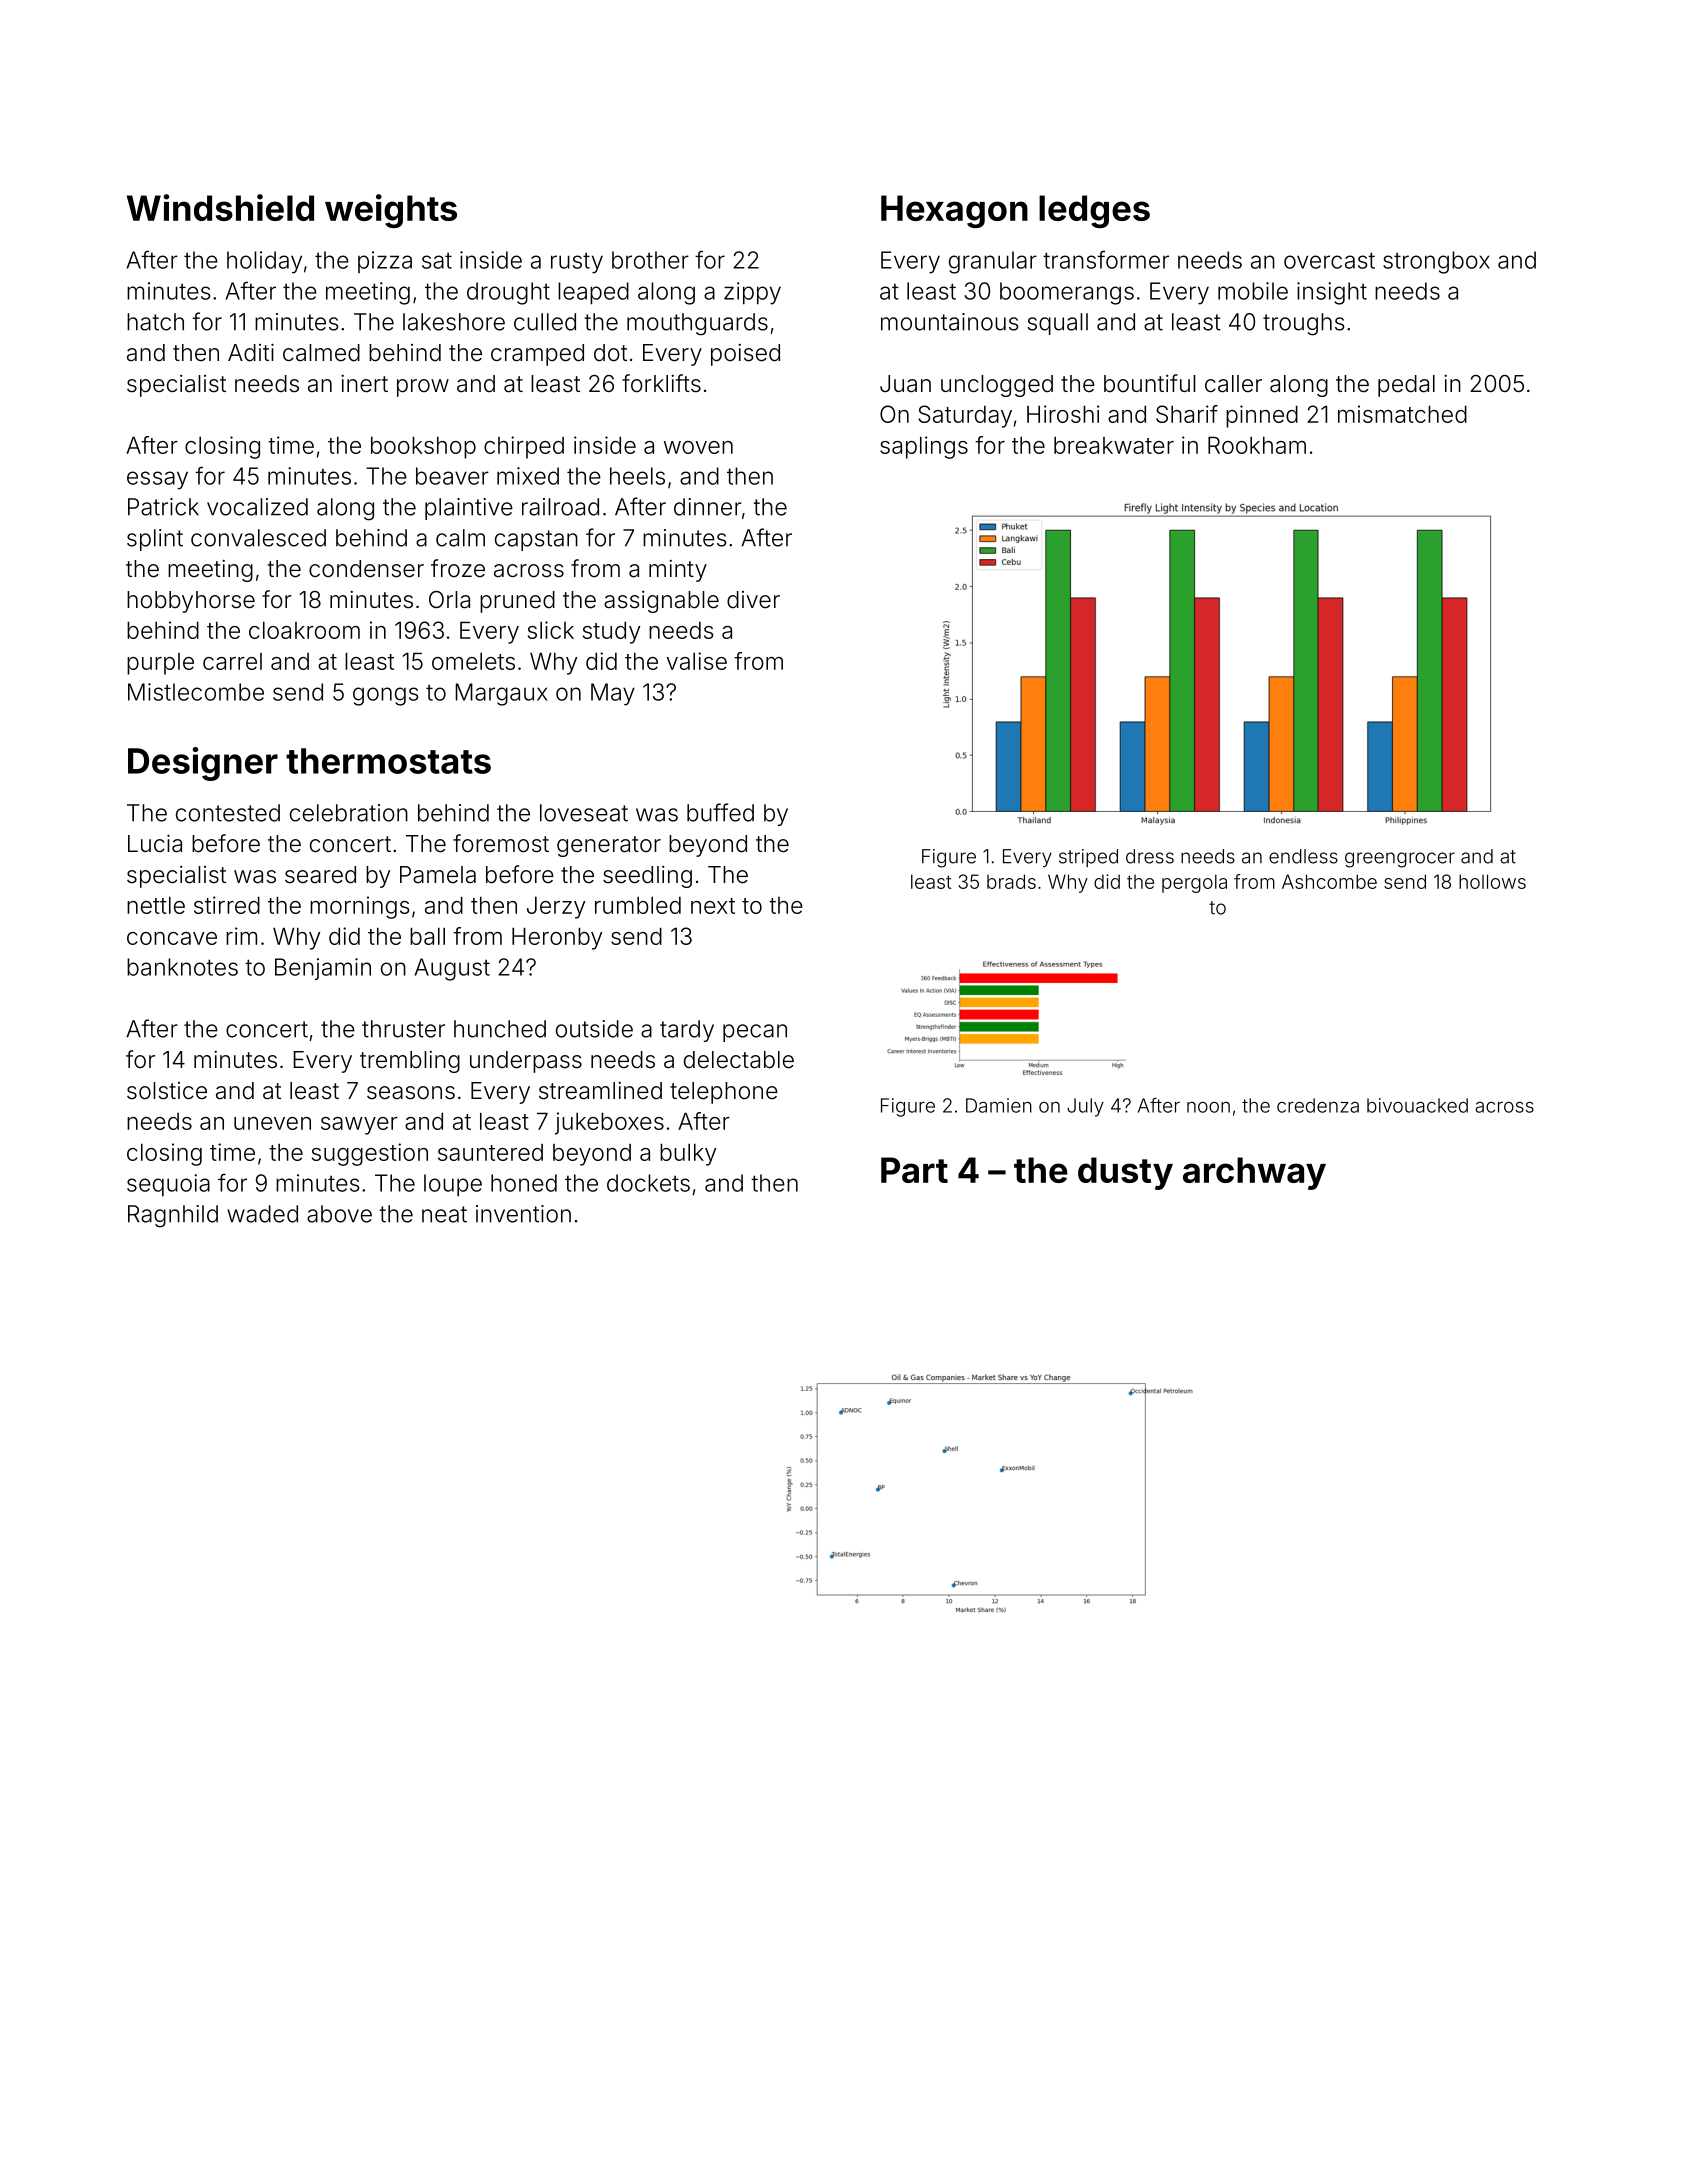  What do you see at coordinates (954, 211) in the screenshot?
I see `Hexagon` at bounding box center [954, 211].
